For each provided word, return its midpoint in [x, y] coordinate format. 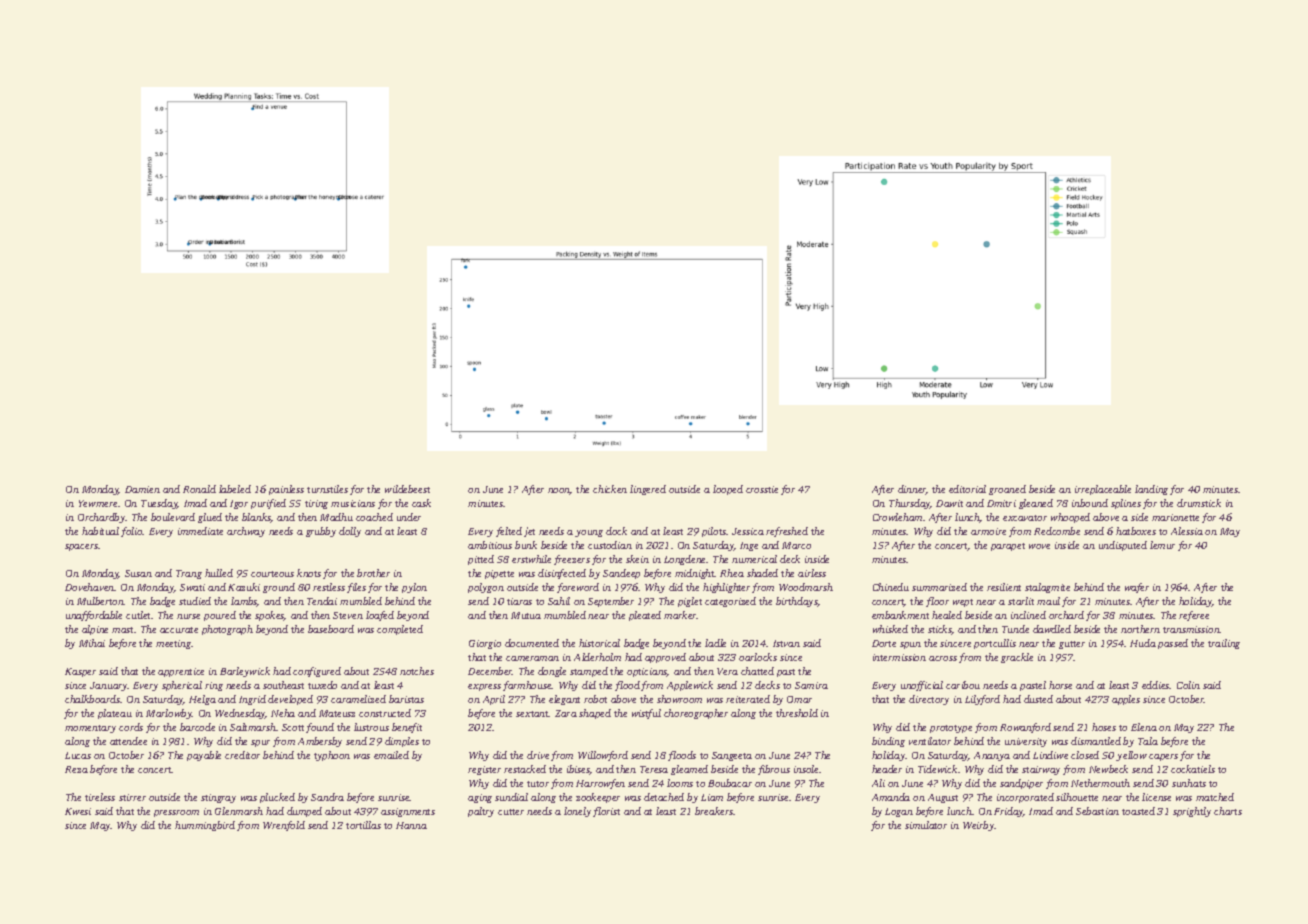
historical [599, 643]
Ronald [199, 489]
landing [1151, 490]
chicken [610, 489]
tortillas [363, 825]
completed [400, 630]
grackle [1017, 658]
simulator [926, 825]
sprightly [1192, 812]
